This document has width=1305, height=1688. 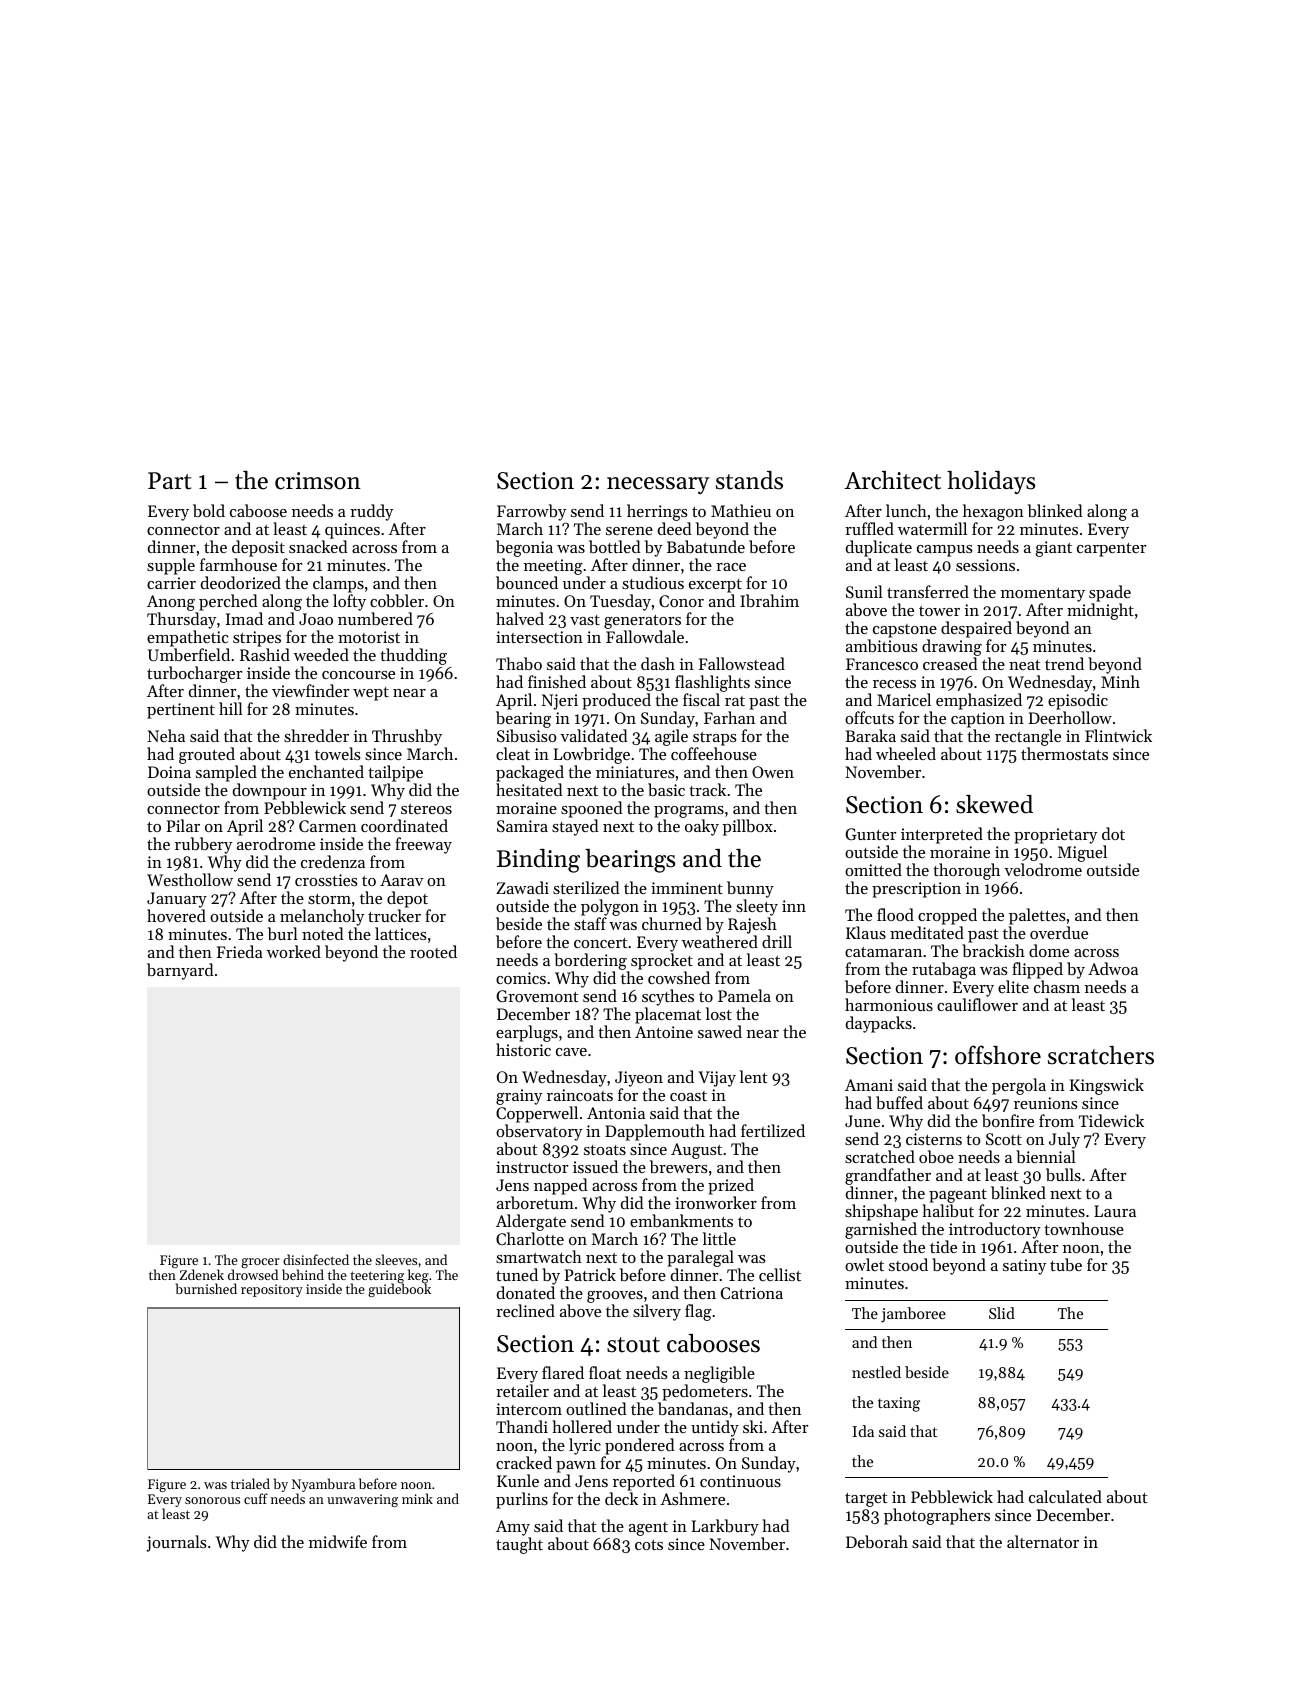 I want to click on hill, so click(x=231, y=708).
